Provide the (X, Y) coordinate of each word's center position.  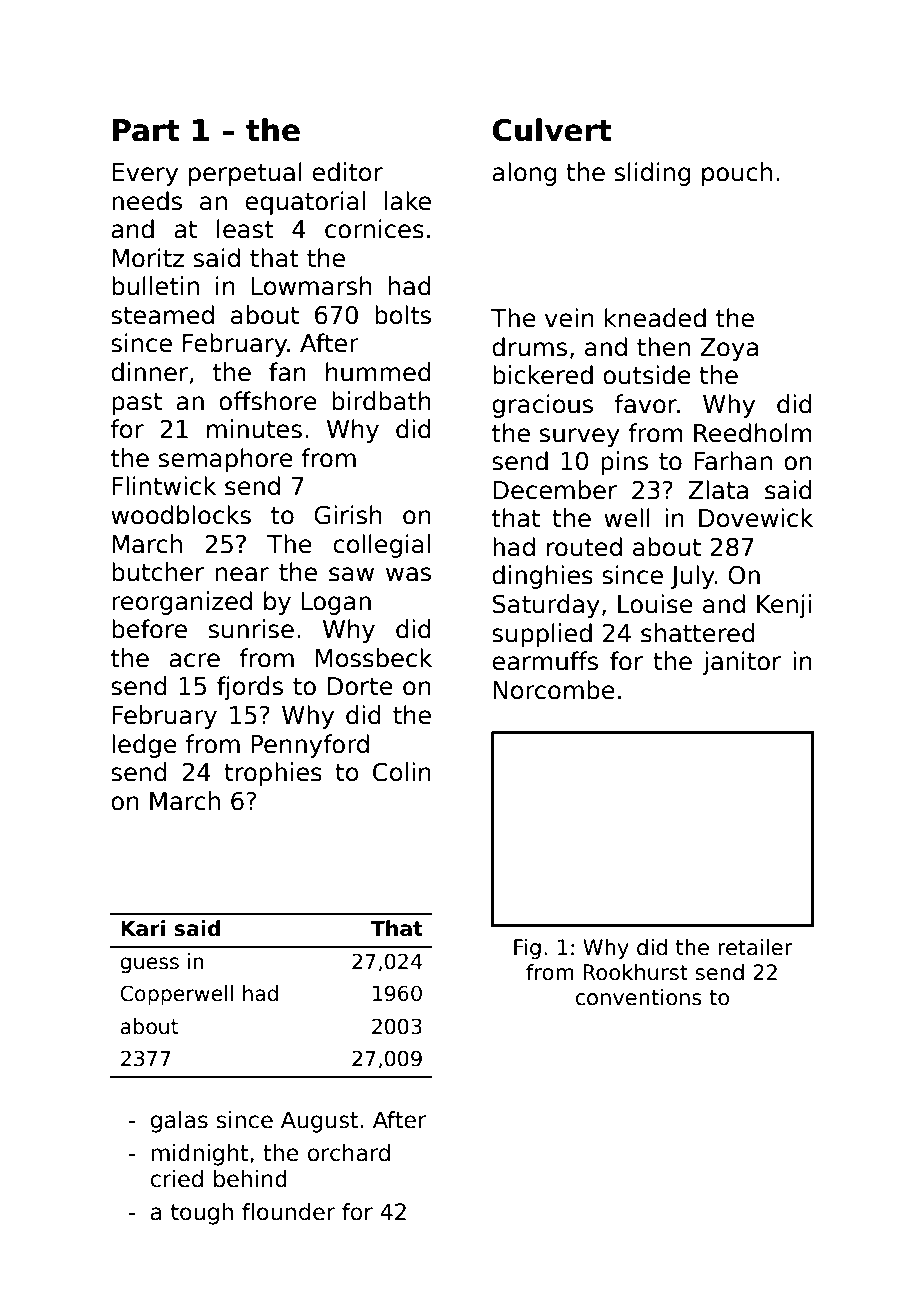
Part (146, 130)
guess (149, 965)
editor (347, 172)
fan (287, 372)
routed (584, 547)
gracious (542, 406)
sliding (653, 174)
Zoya (729, 349)
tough (202, 1214)
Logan (336, 603)
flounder (288, 1212)
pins (624, 463)
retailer (755, 947)
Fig (527, 949)
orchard (349, 1153)
